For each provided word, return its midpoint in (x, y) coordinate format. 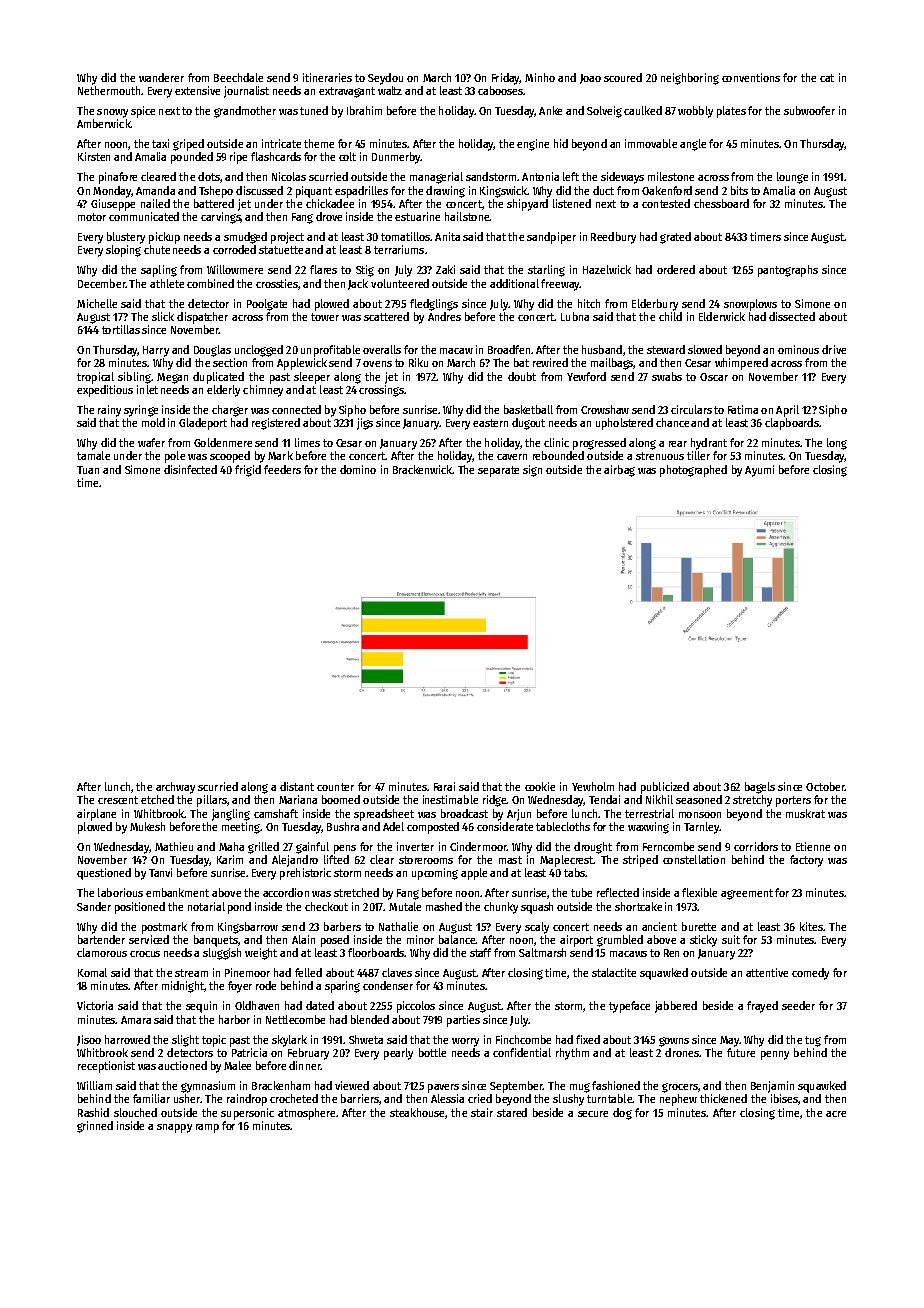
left (571, 176)
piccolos (416, 1007)
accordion (286, 892)
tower (325, 317)
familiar (151, 1098)
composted (433, 828)
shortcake (638, 906)
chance (672, 422)
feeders (282, 469)
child (670, 316)
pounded (192, 158)
